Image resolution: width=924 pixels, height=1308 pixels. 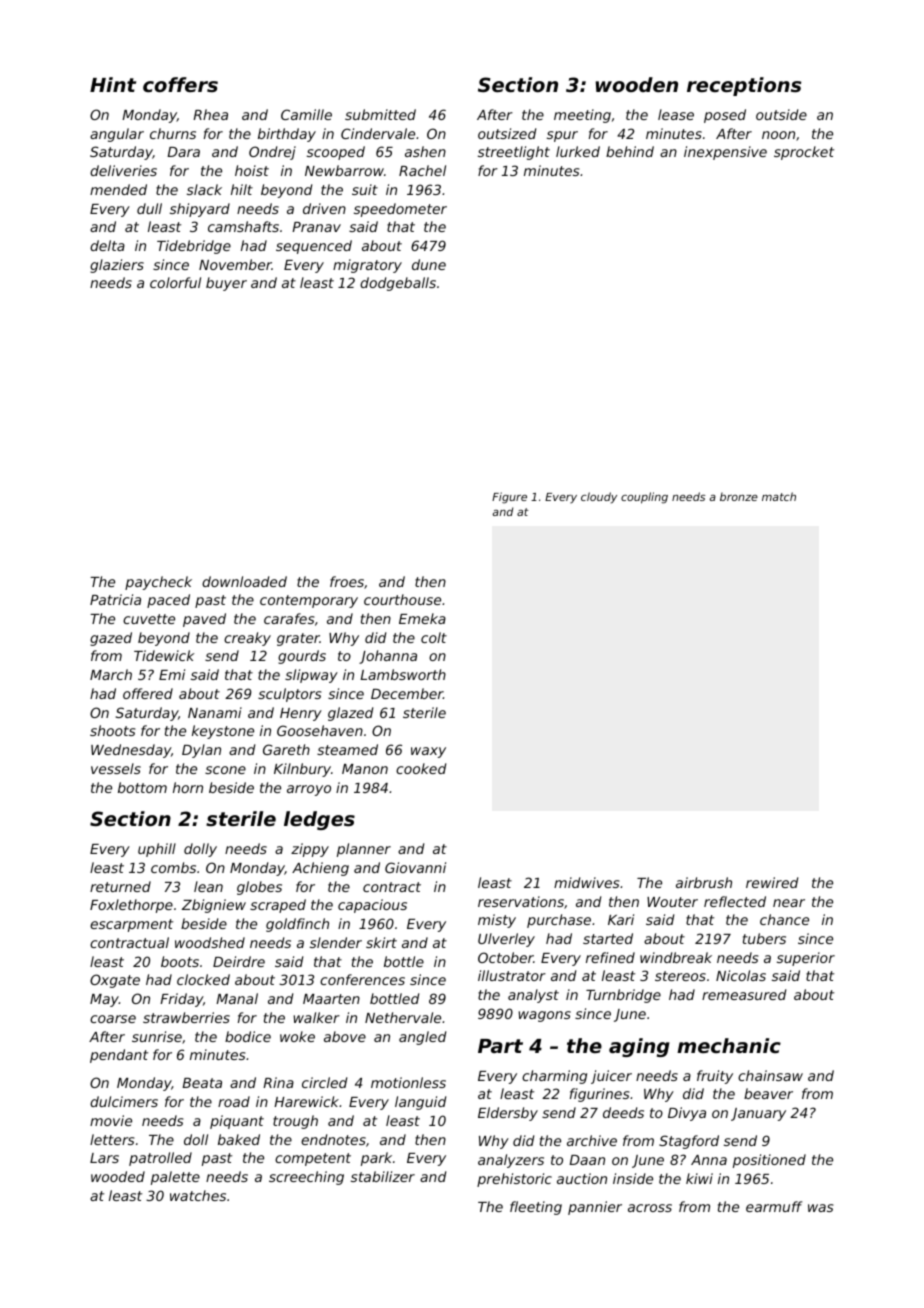 I want to click on outsized, so click(x=507, y=133).
